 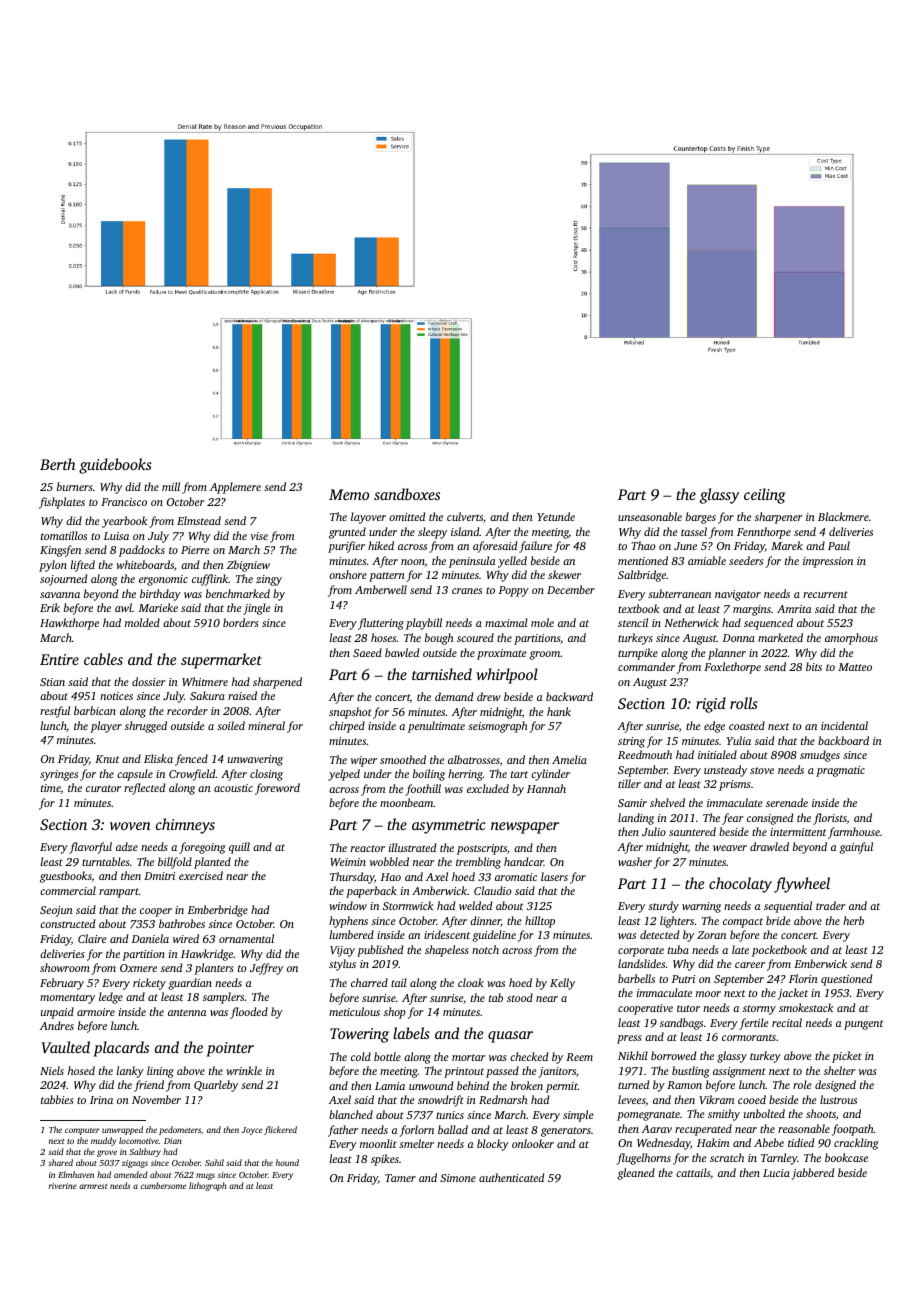 What do you see at coordinates (681, 1024) in the image?
I see `sandbags` at bounding box center [681, 1024].
